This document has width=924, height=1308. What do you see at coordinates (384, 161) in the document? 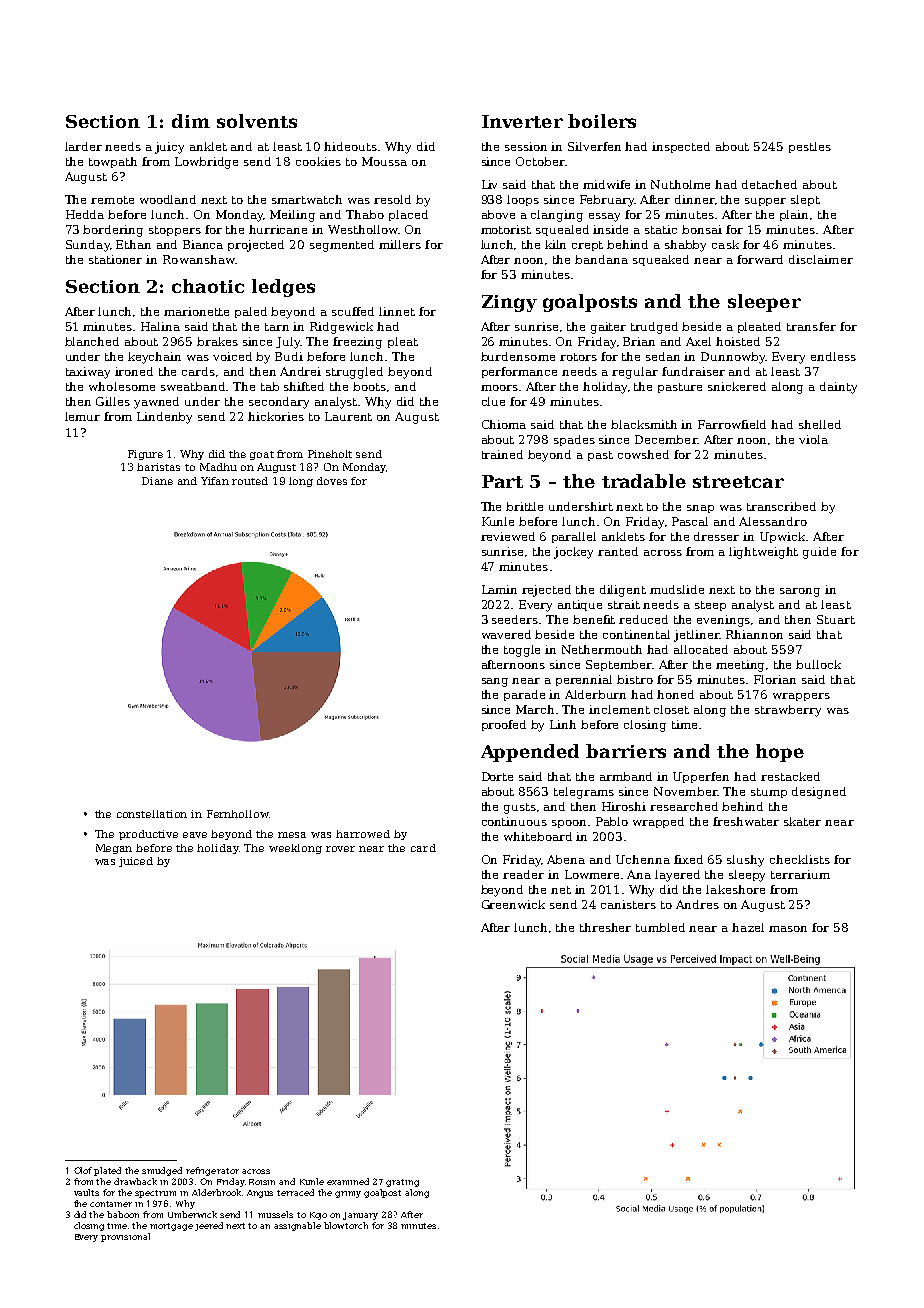
I see `Moussa` at bounding box center [384, 161].
